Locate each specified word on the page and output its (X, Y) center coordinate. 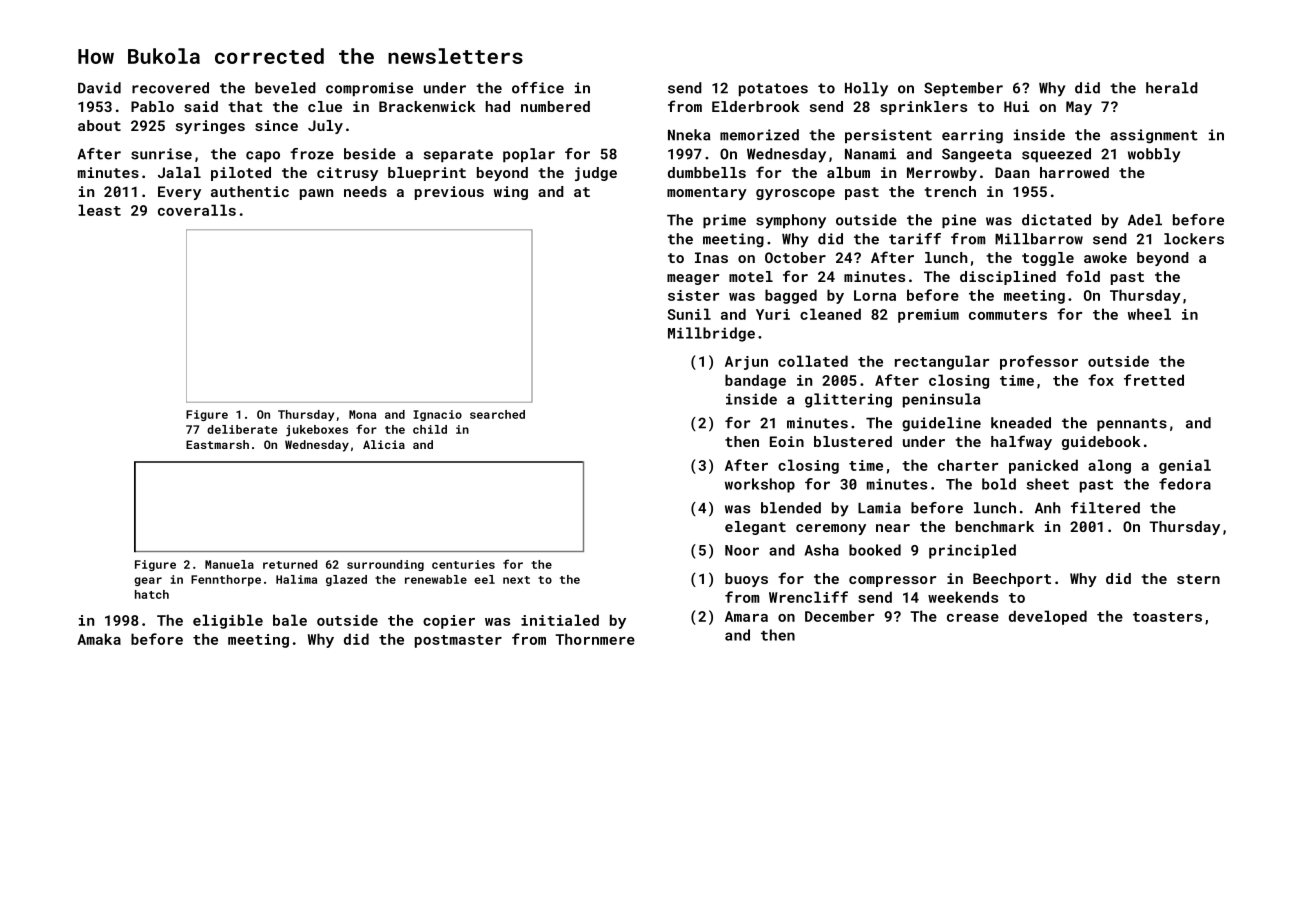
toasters (1167, 617)
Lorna (875, 295)
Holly (866, 89)
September (963, 89)
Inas (711, 257)
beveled (285, 88)
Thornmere (595, 639)
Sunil (689, 314)
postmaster (458, 641)
